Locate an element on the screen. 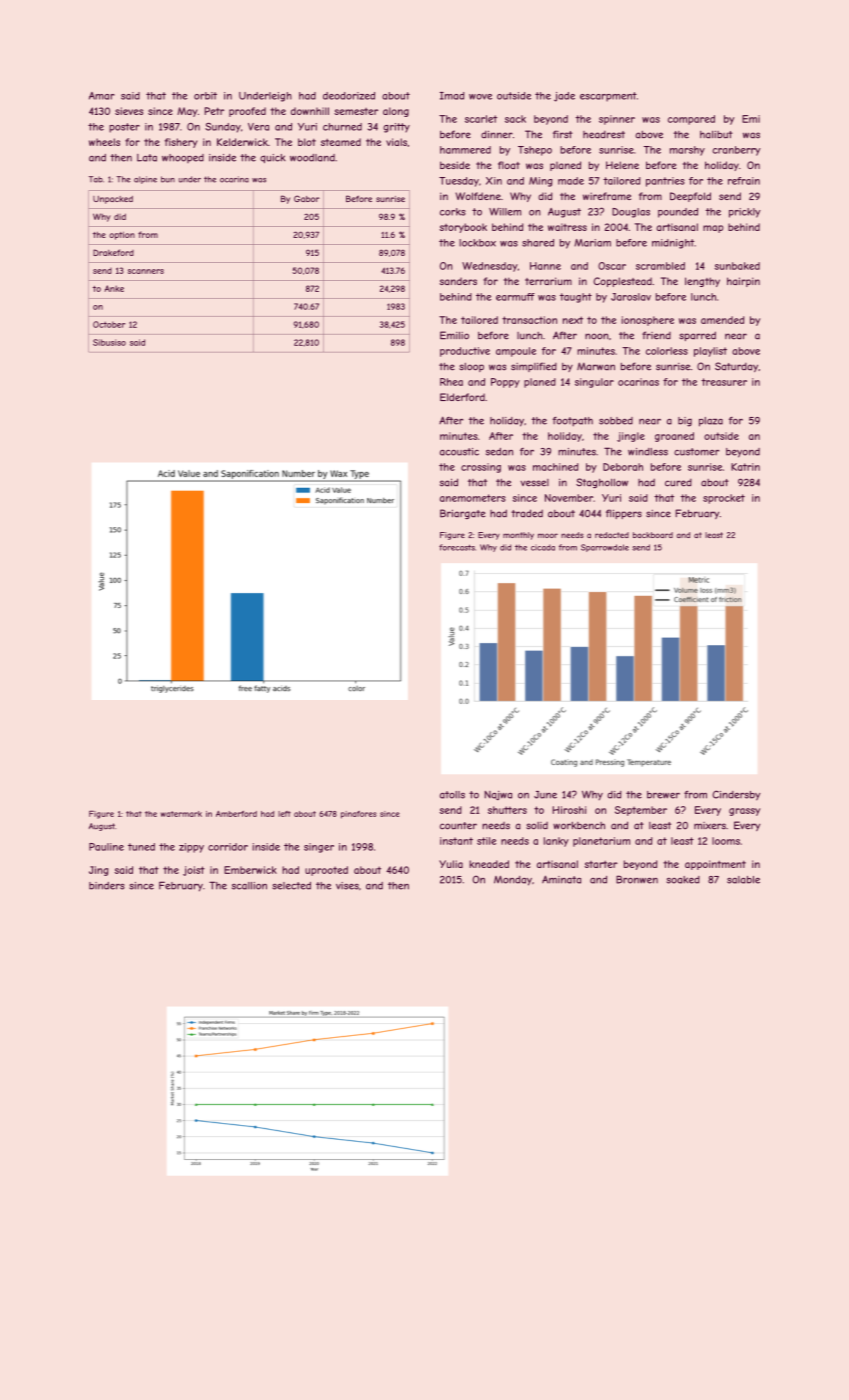 This screenshot has width=849, height=1400. Cindersby is located at coordinates (736, 795).
